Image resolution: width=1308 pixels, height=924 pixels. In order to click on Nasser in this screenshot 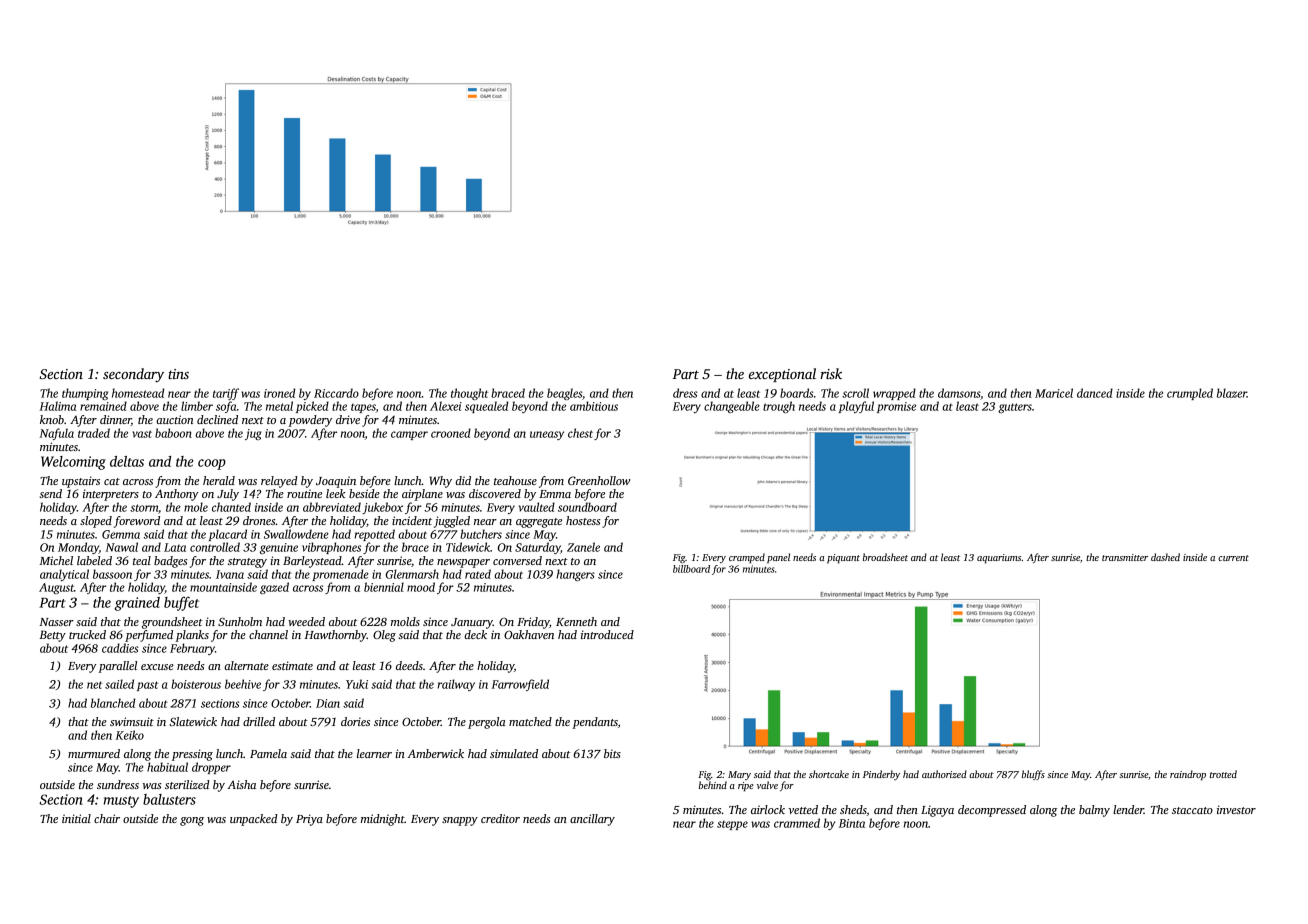, I will do `click(56, 622)`.
